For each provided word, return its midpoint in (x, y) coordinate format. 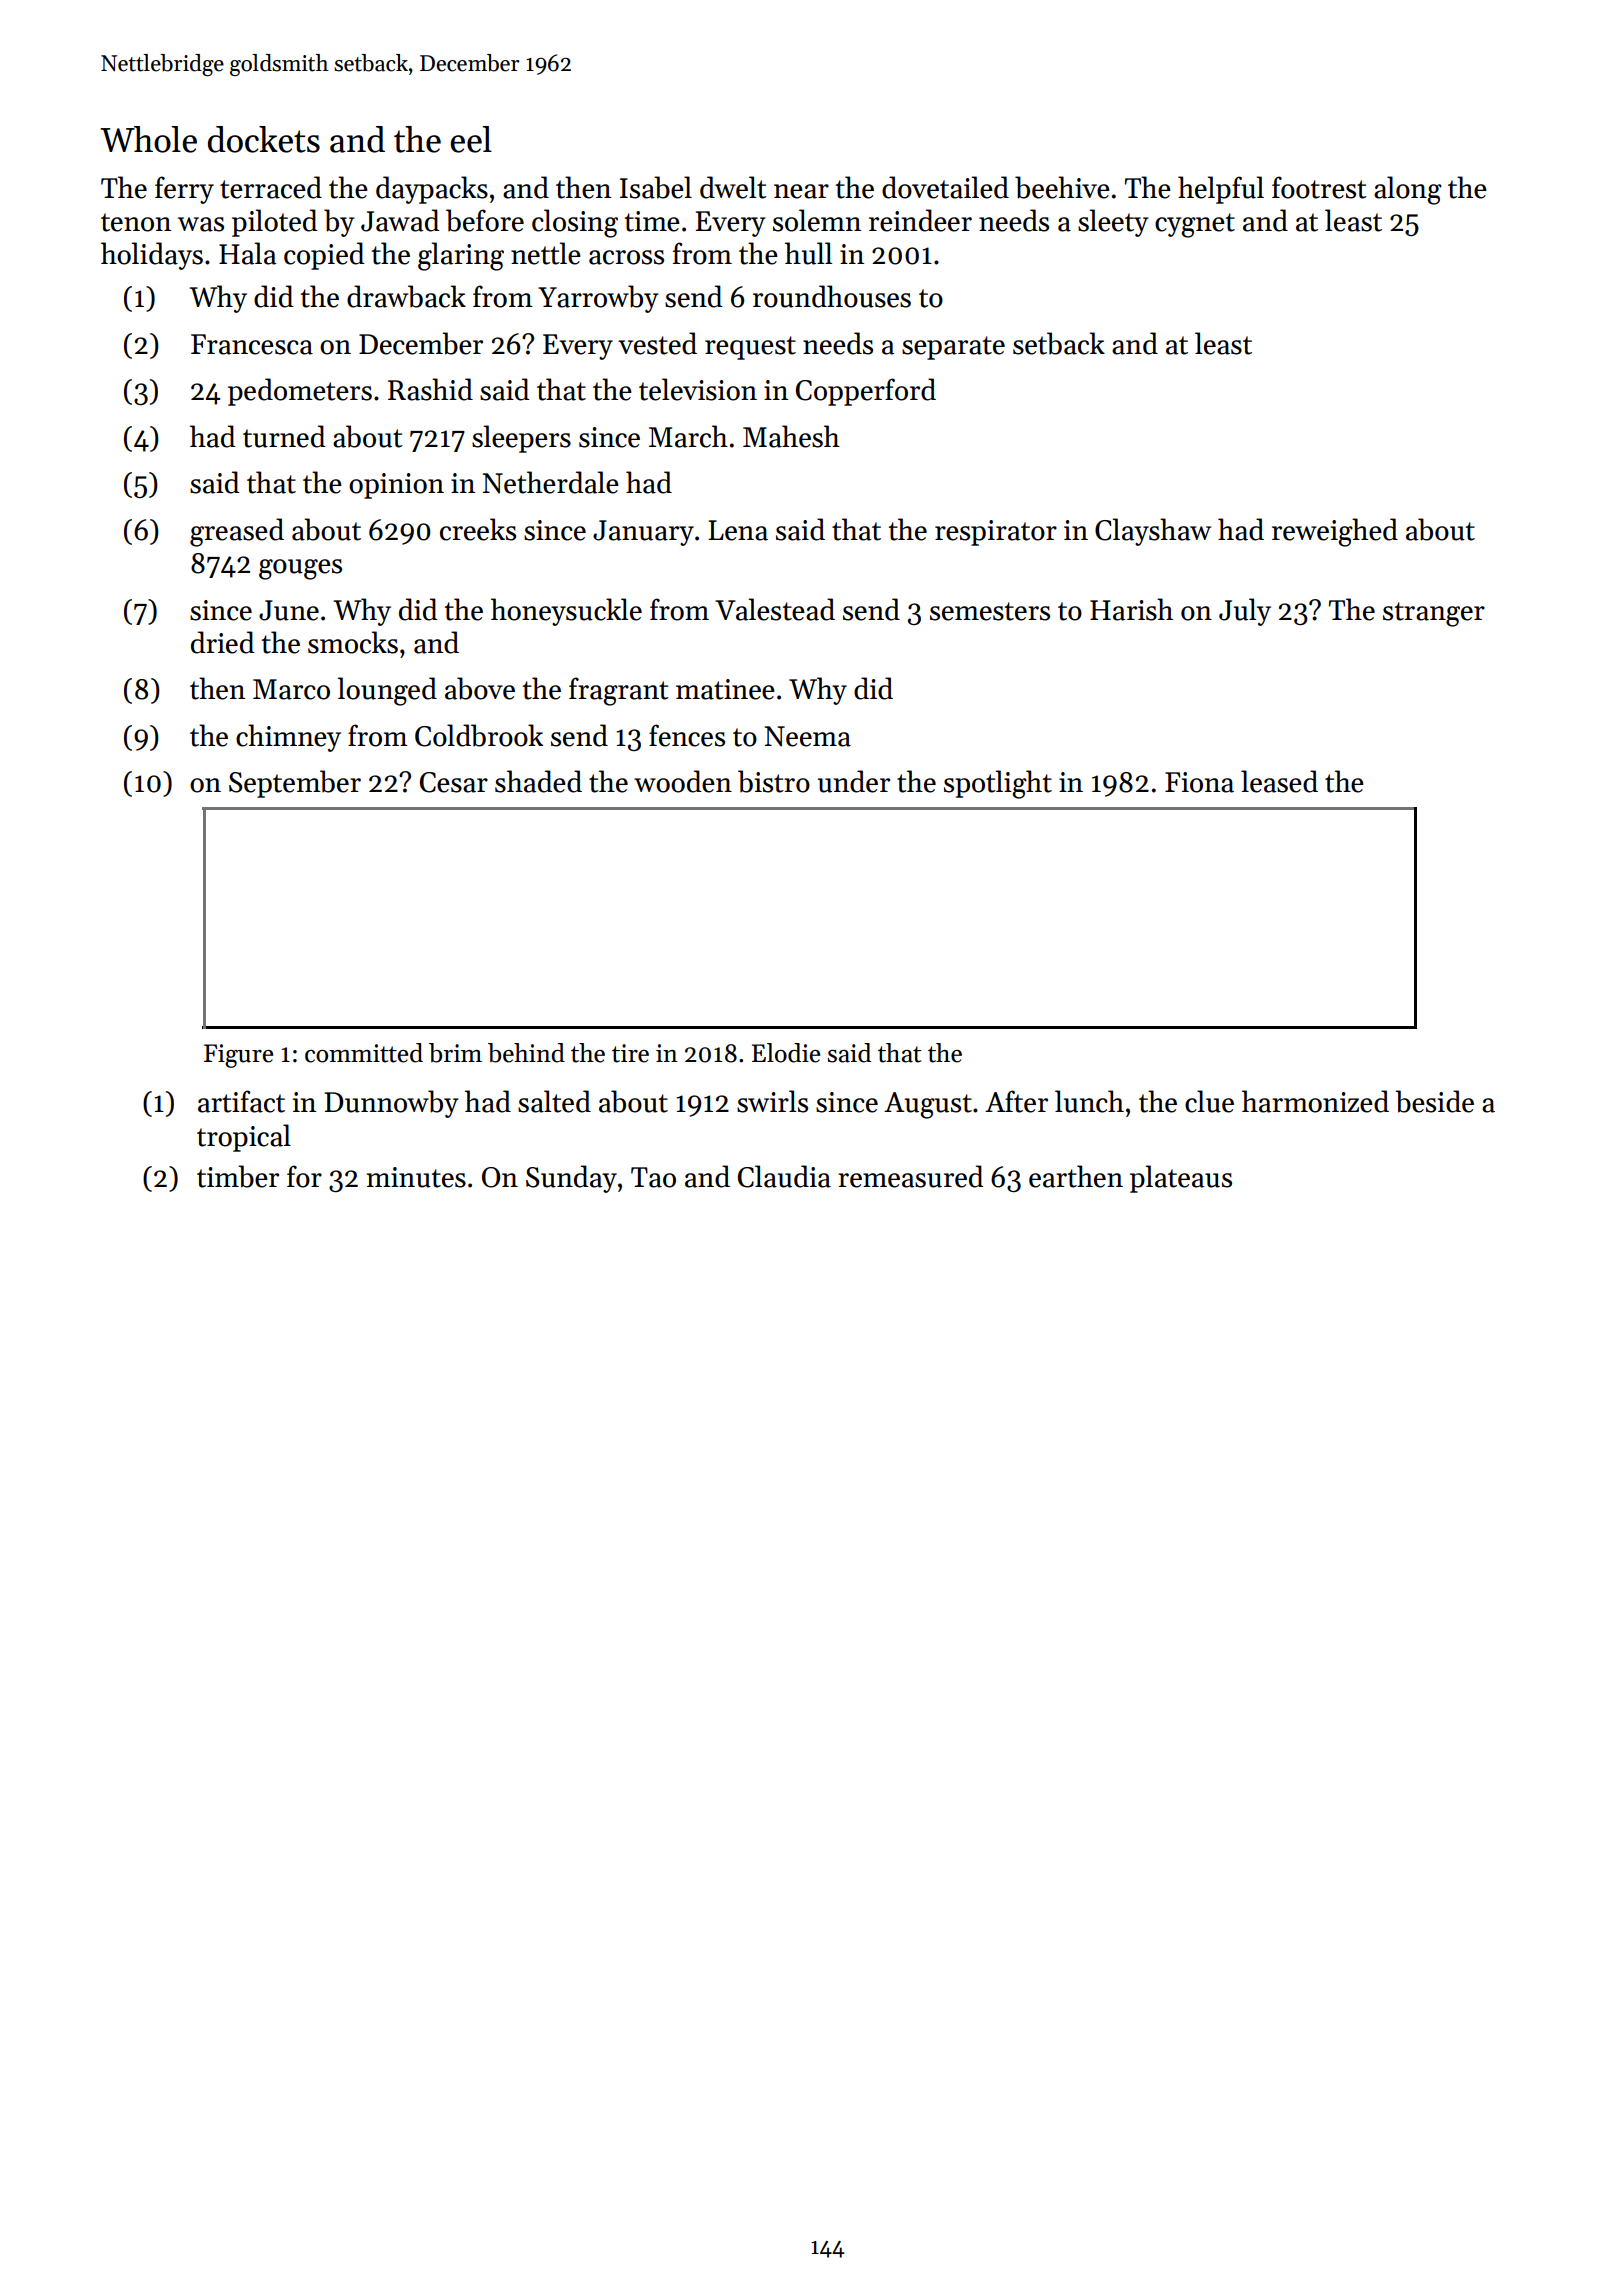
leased (1279, 781)
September (295, 784)
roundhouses (832, 296)
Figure (238, 1056)
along (1408, 190)
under (854, 781)
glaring (461, 256)
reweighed (1335, 532)
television (698, 389)
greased (237, 532)
